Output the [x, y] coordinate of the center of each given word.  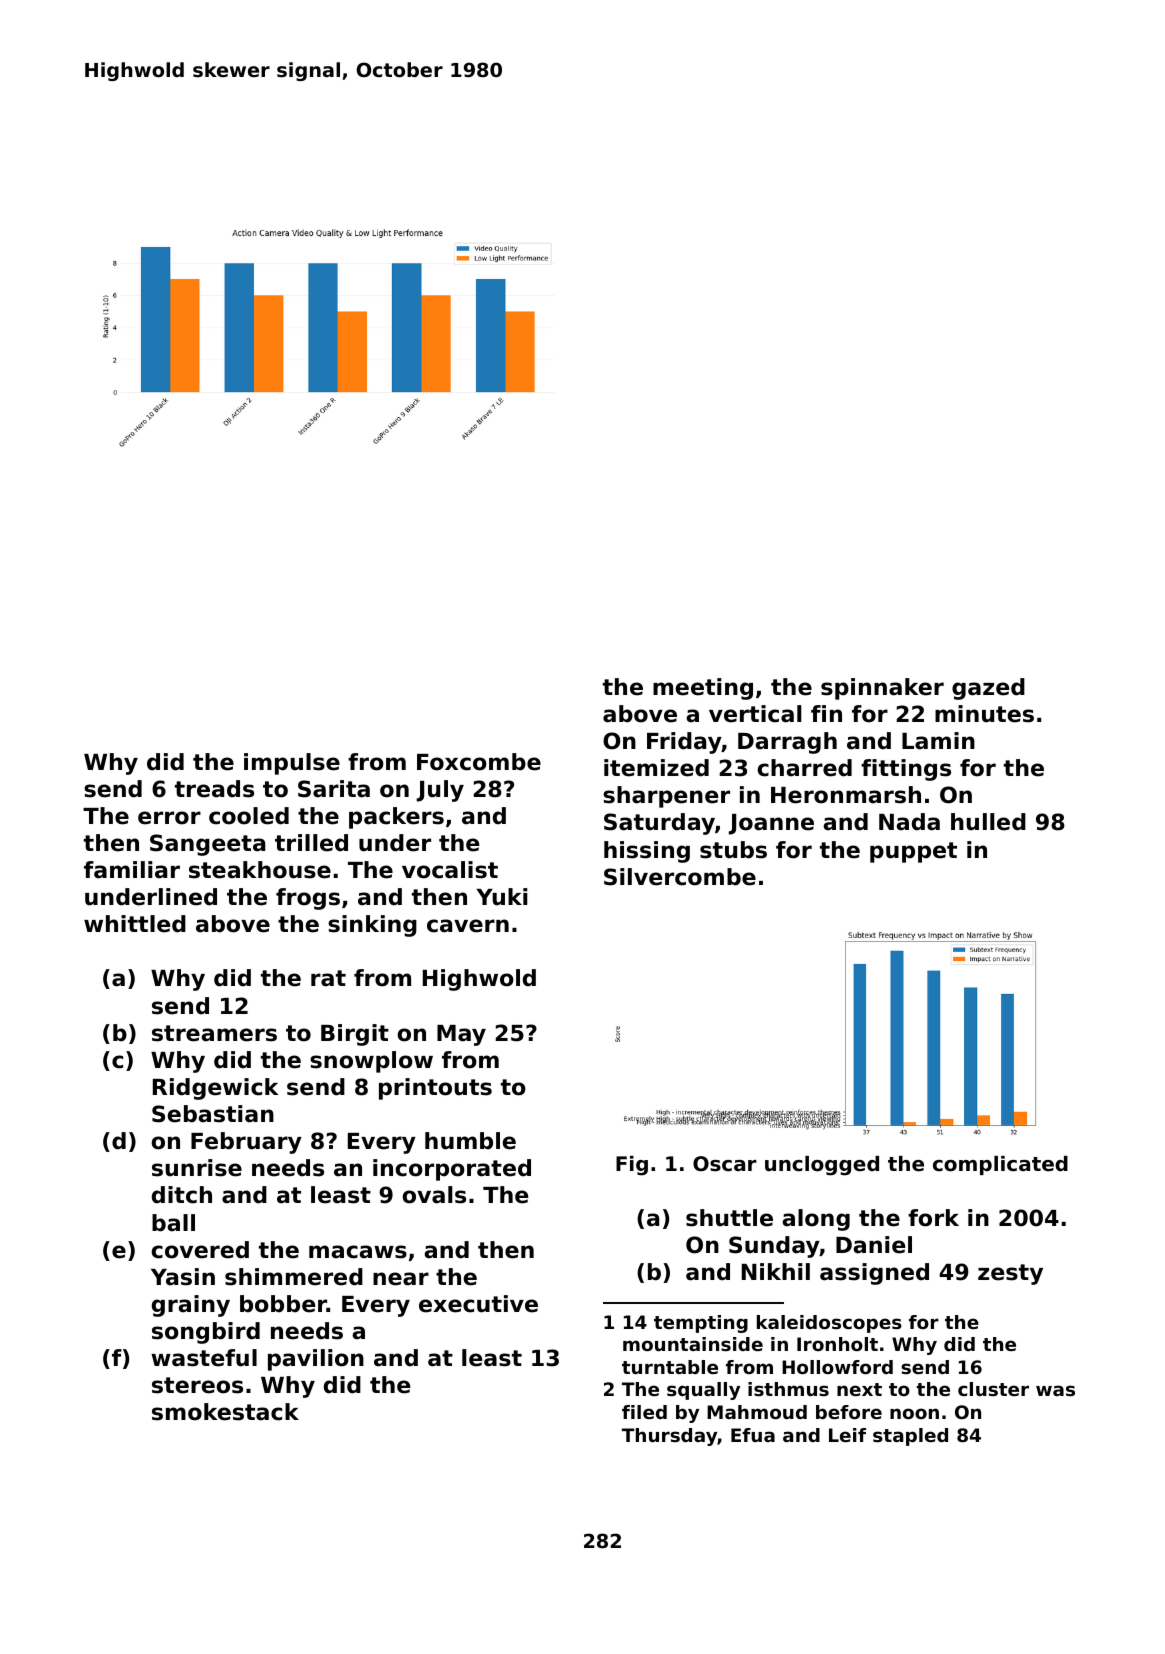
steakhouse [260, 870]
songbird [206, 1333]
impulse [292, 764]
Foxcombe [479, 762]
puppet [913, 852]
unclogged [822, 1166]
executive [478, 1304]
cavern [468, 926]
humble [470, 1141]
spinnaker [882, 689]
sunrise [197, 1168]
